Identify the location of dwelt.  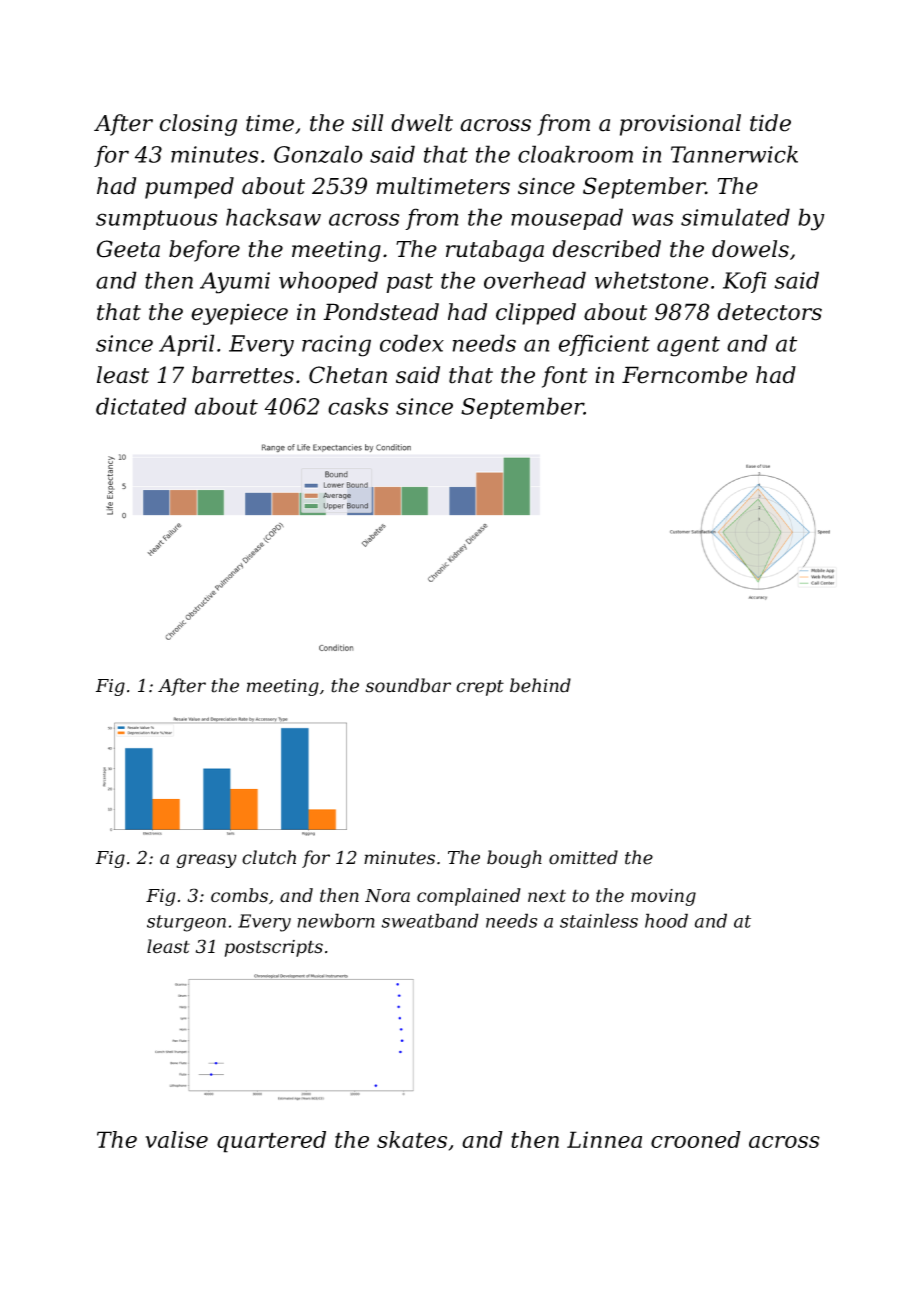
(422, 123).
